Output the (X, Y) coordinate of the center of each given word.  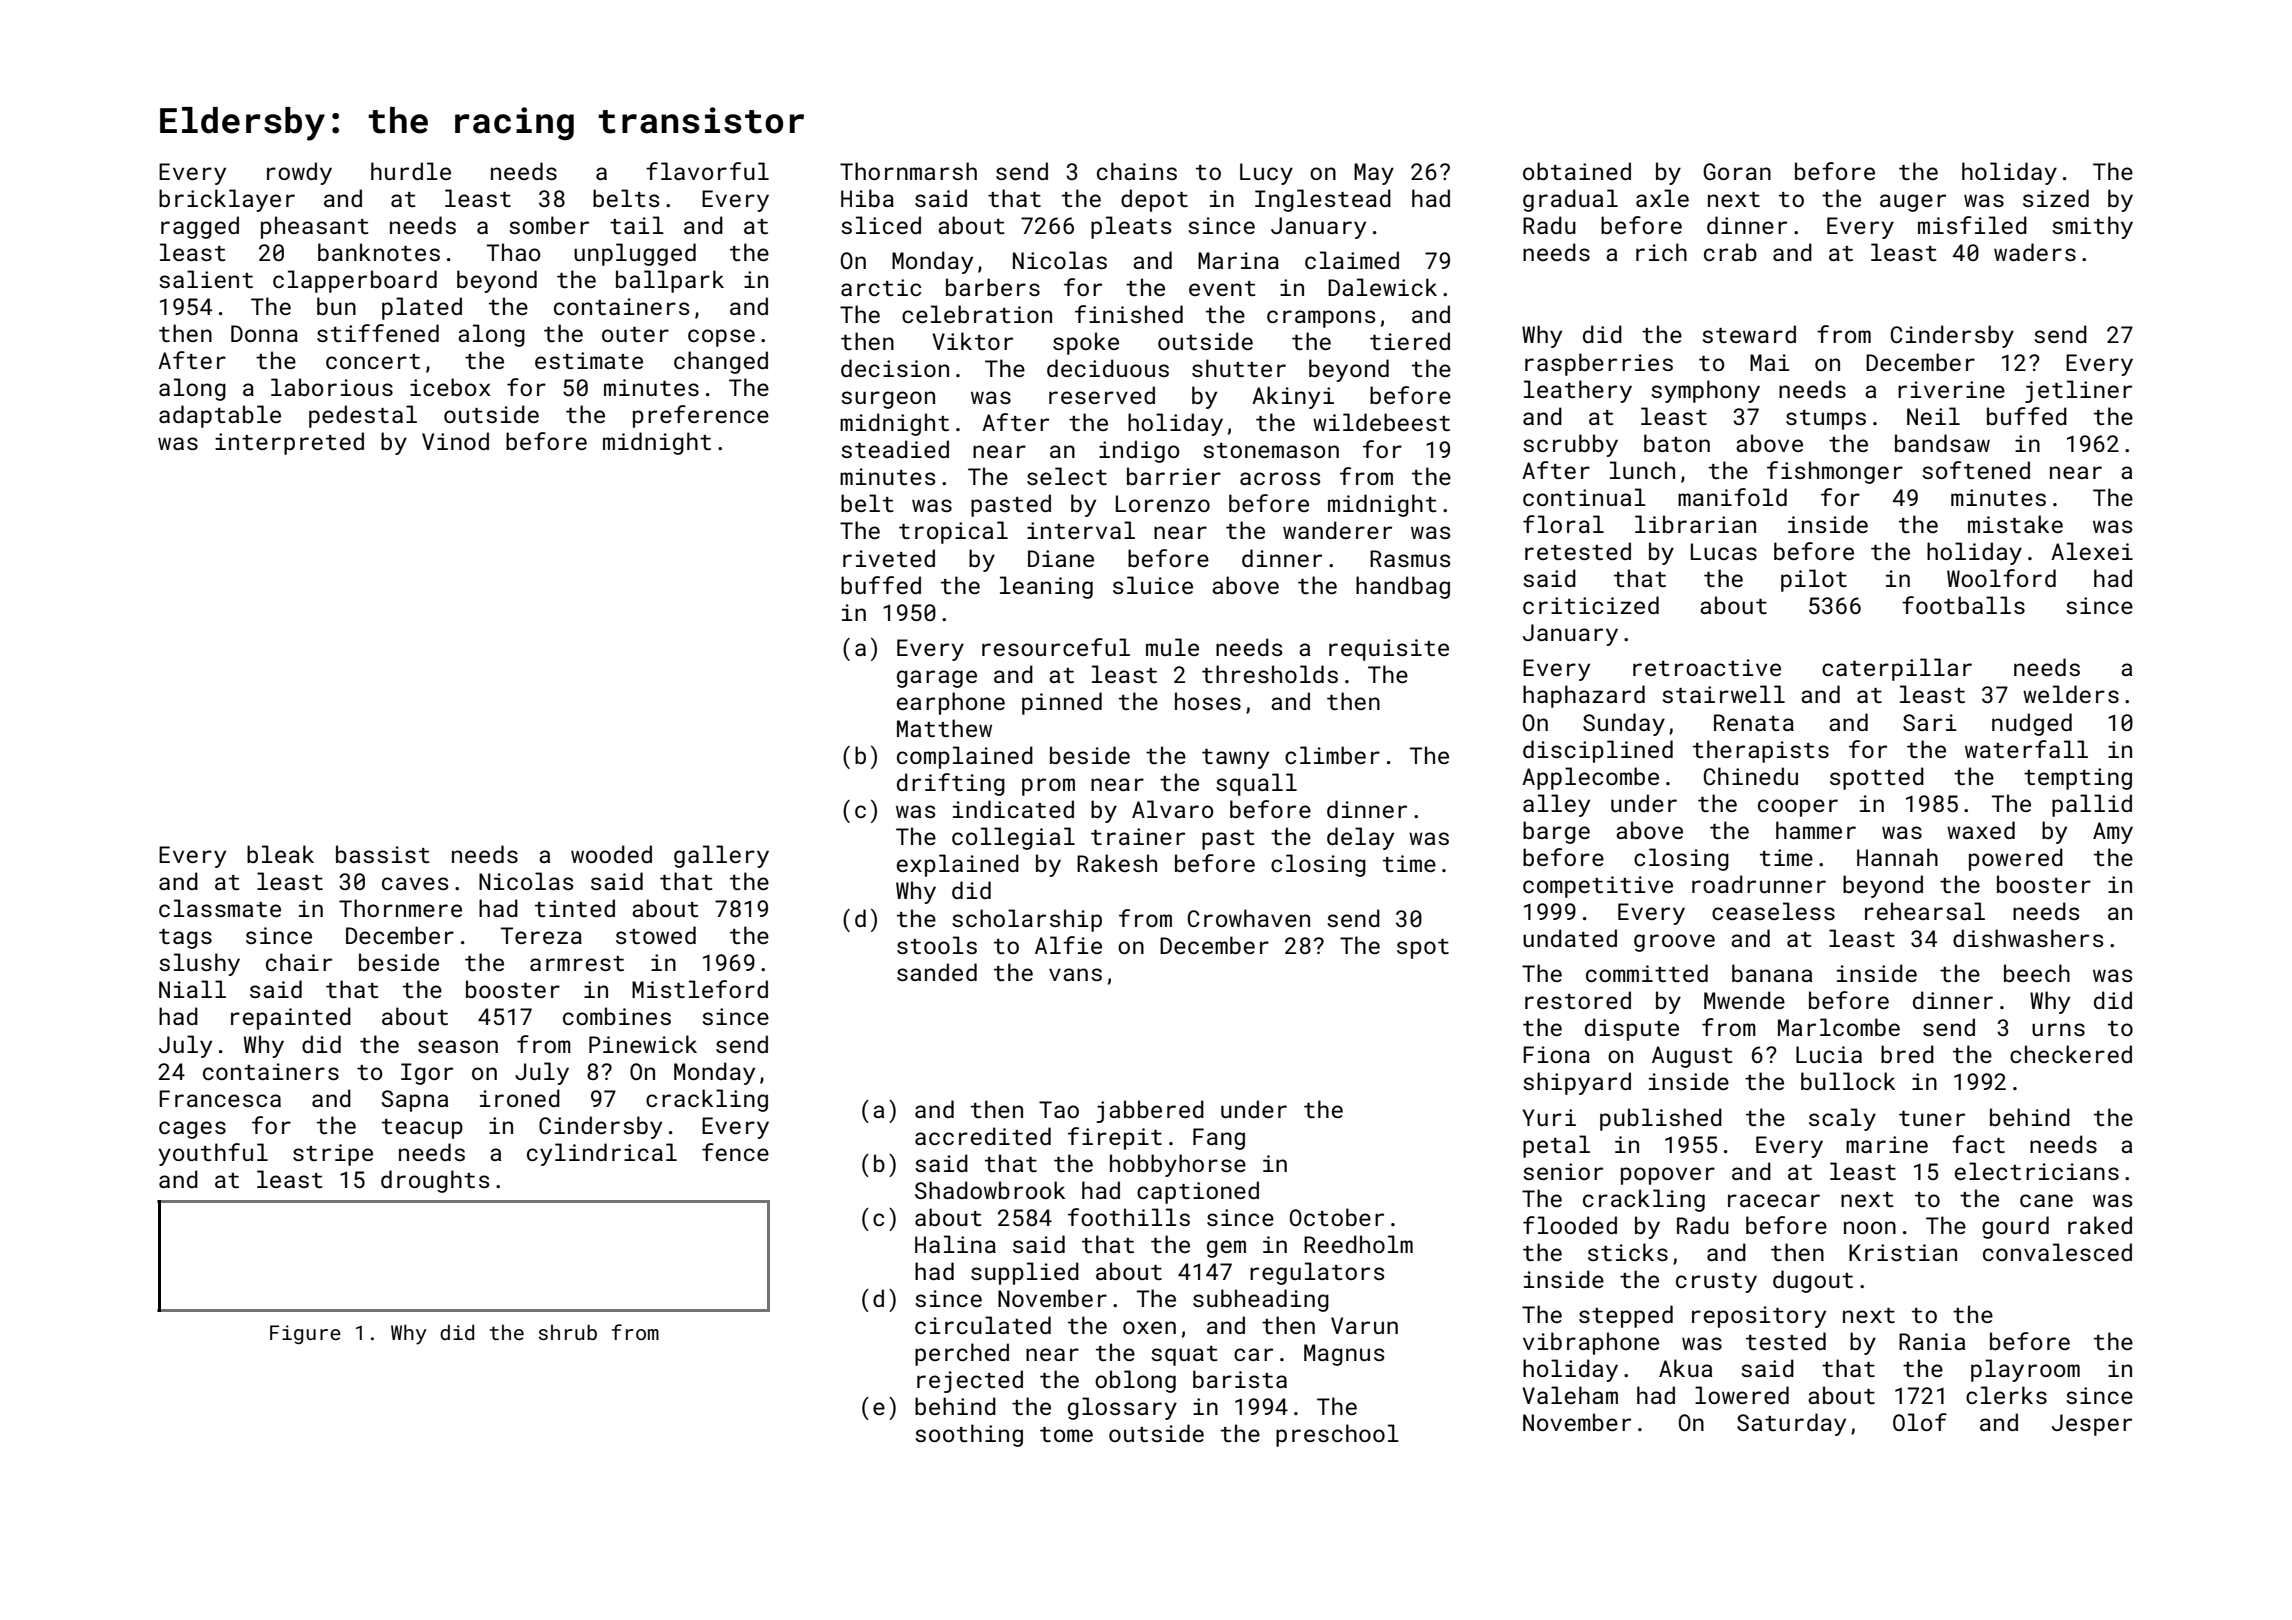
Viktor (972, 341)
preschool (1337, 1435)
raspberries (1599, 364)
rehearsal (1925, 911)
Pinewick (643, 1044)
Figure (305, 1334)
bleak (280, 854)
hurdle (411, 171)
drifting (951, 784)
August (1692, 1057)
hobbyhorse (1178, 1165)
